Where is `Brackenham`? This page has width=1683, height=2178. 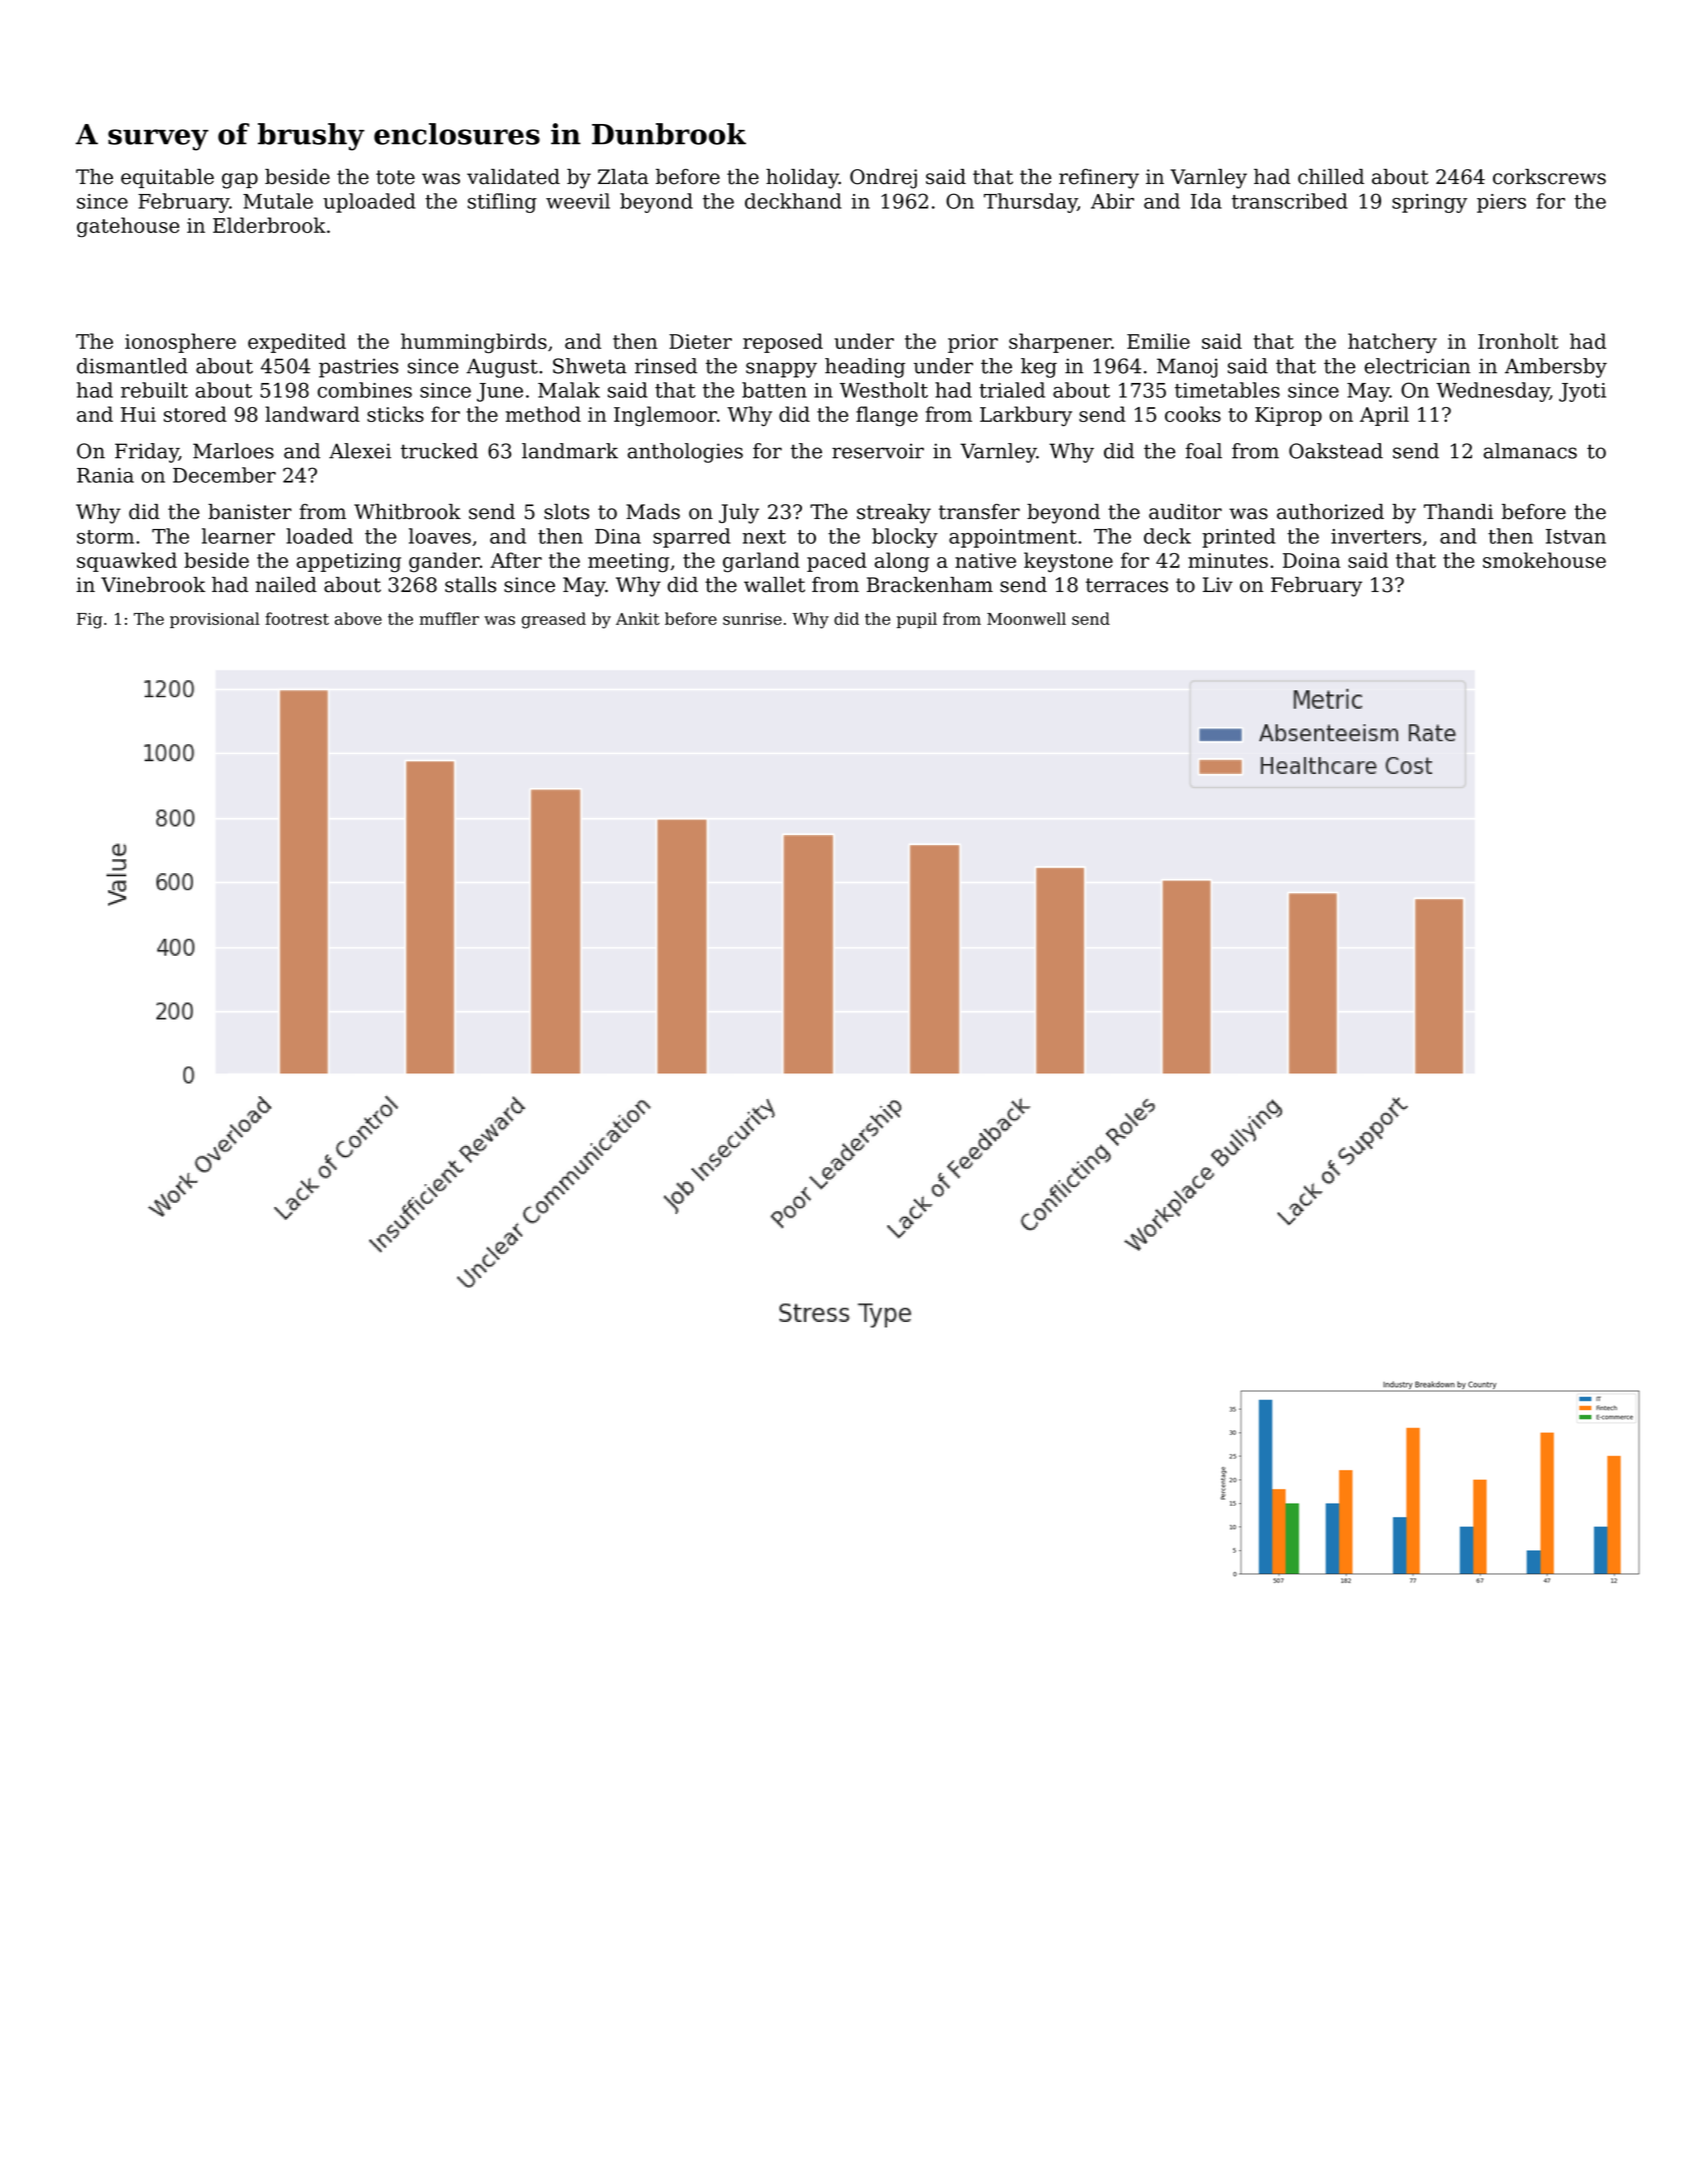 Brackenham is located at coordinates (930, 585).
